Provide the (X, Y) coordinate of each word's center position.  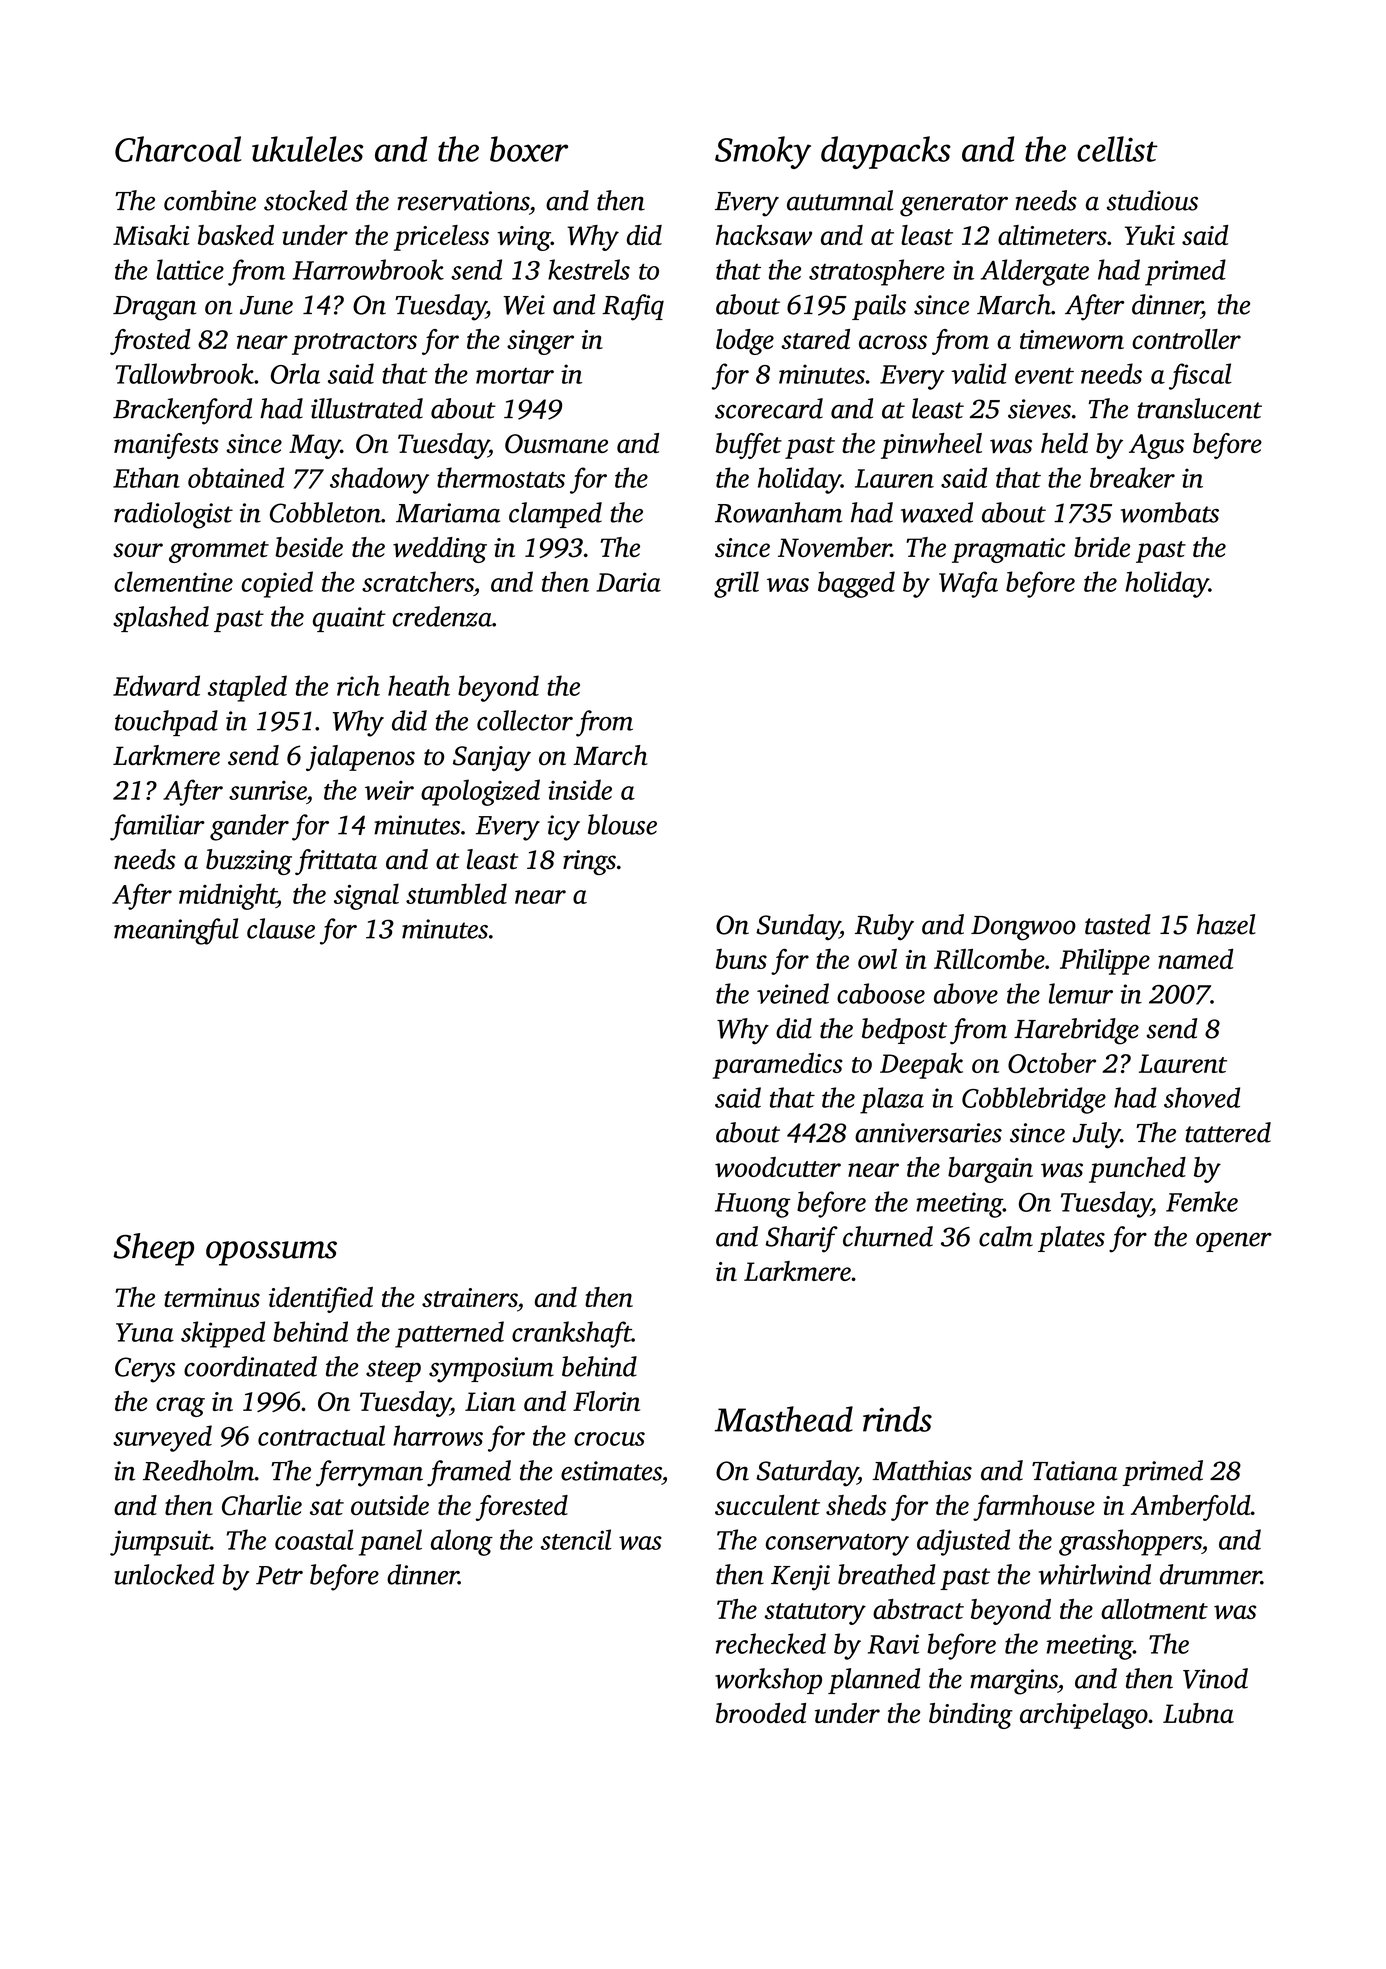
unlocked (164, 1574)
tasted (1118, 924)
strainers (469, 1297)
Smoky (763, 152)
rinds (897, 1419)
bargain (990, 1170)
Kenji (800, 1578)
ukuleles (307, 149)
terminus (212, 1297)
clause (281, 928)
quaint (349, 619)
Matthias (922, 1470)
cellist (1117, 149)
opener (1234, 1242)
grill (736, 584)
